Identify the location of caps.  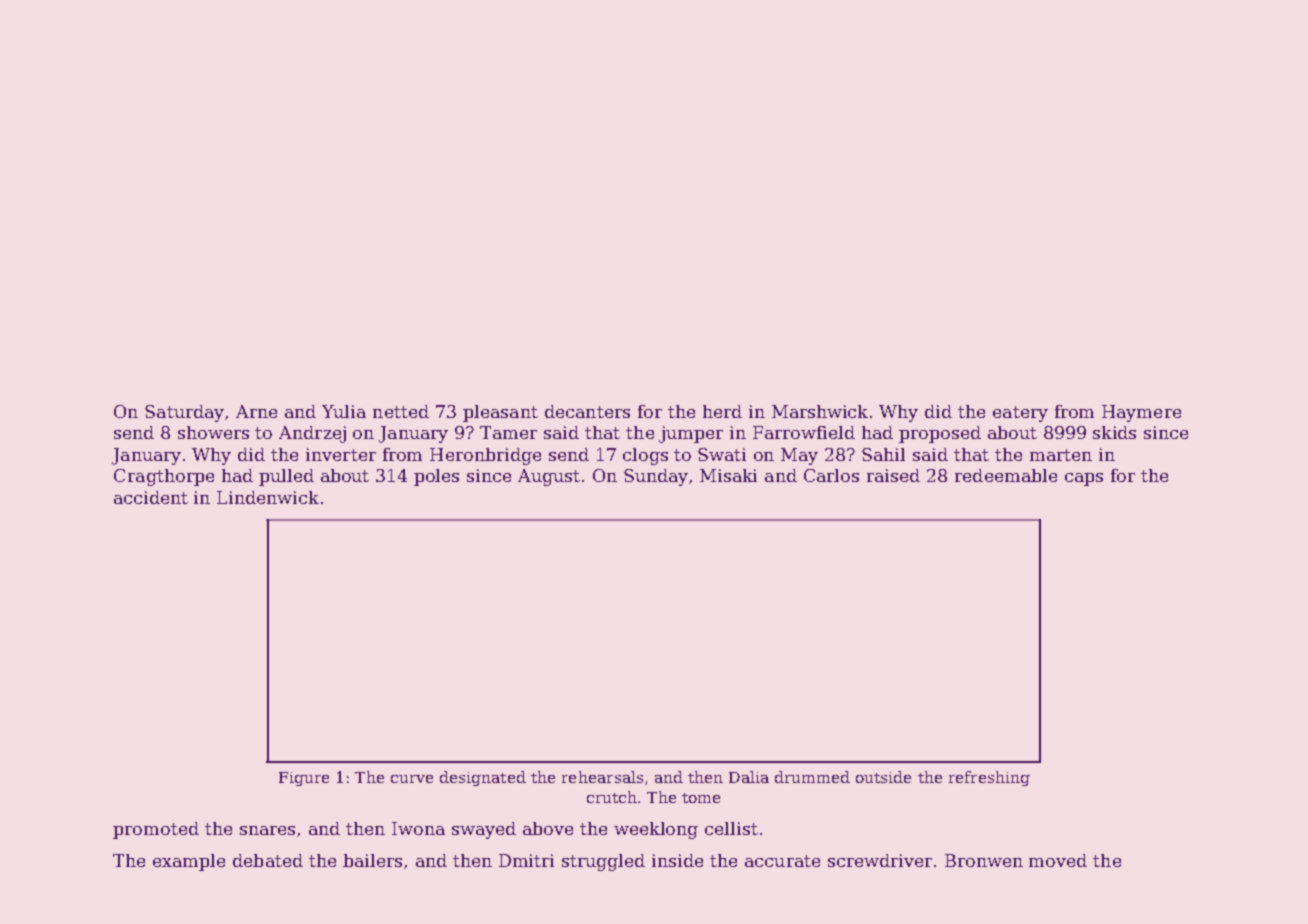
(1084, 479).
